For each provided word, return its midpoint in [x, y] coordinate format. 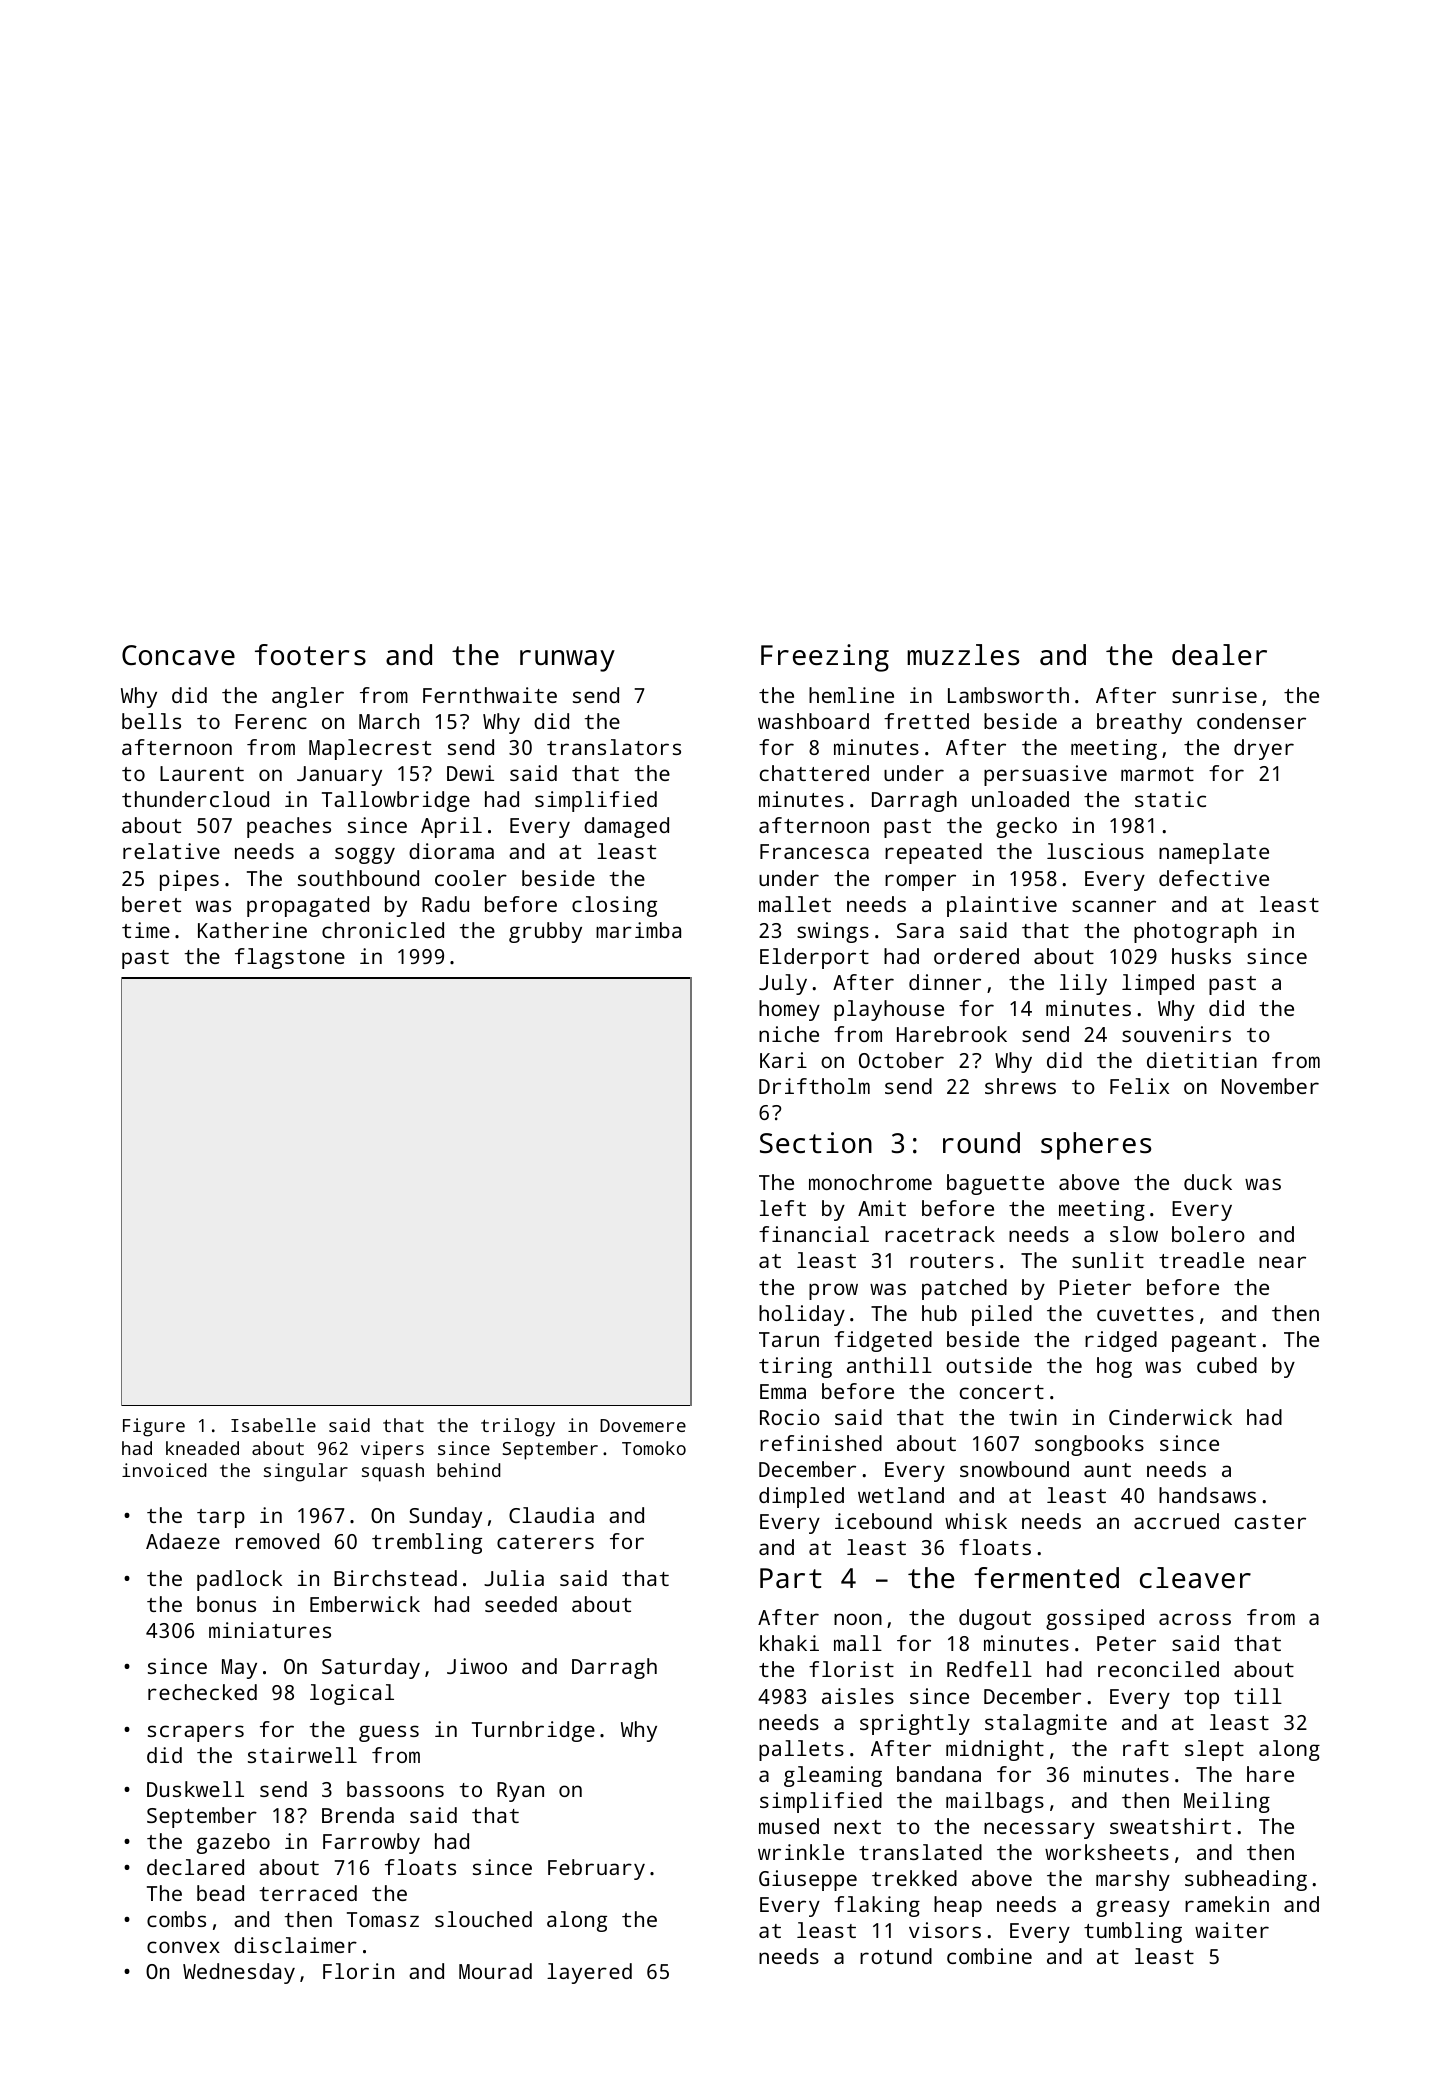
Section [816, 1143]
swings [833, 932]
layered [589, 1973]
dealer [1219, 654]
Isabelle [273, 1425]
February [596, 1869]
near [1282, 1262]
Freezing [825, 658]
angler [308, 697]
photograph [1195, 932]
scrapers [196, 1733]
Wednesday [239, 1973]
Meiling [1227, 1802]
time [146, 930]
